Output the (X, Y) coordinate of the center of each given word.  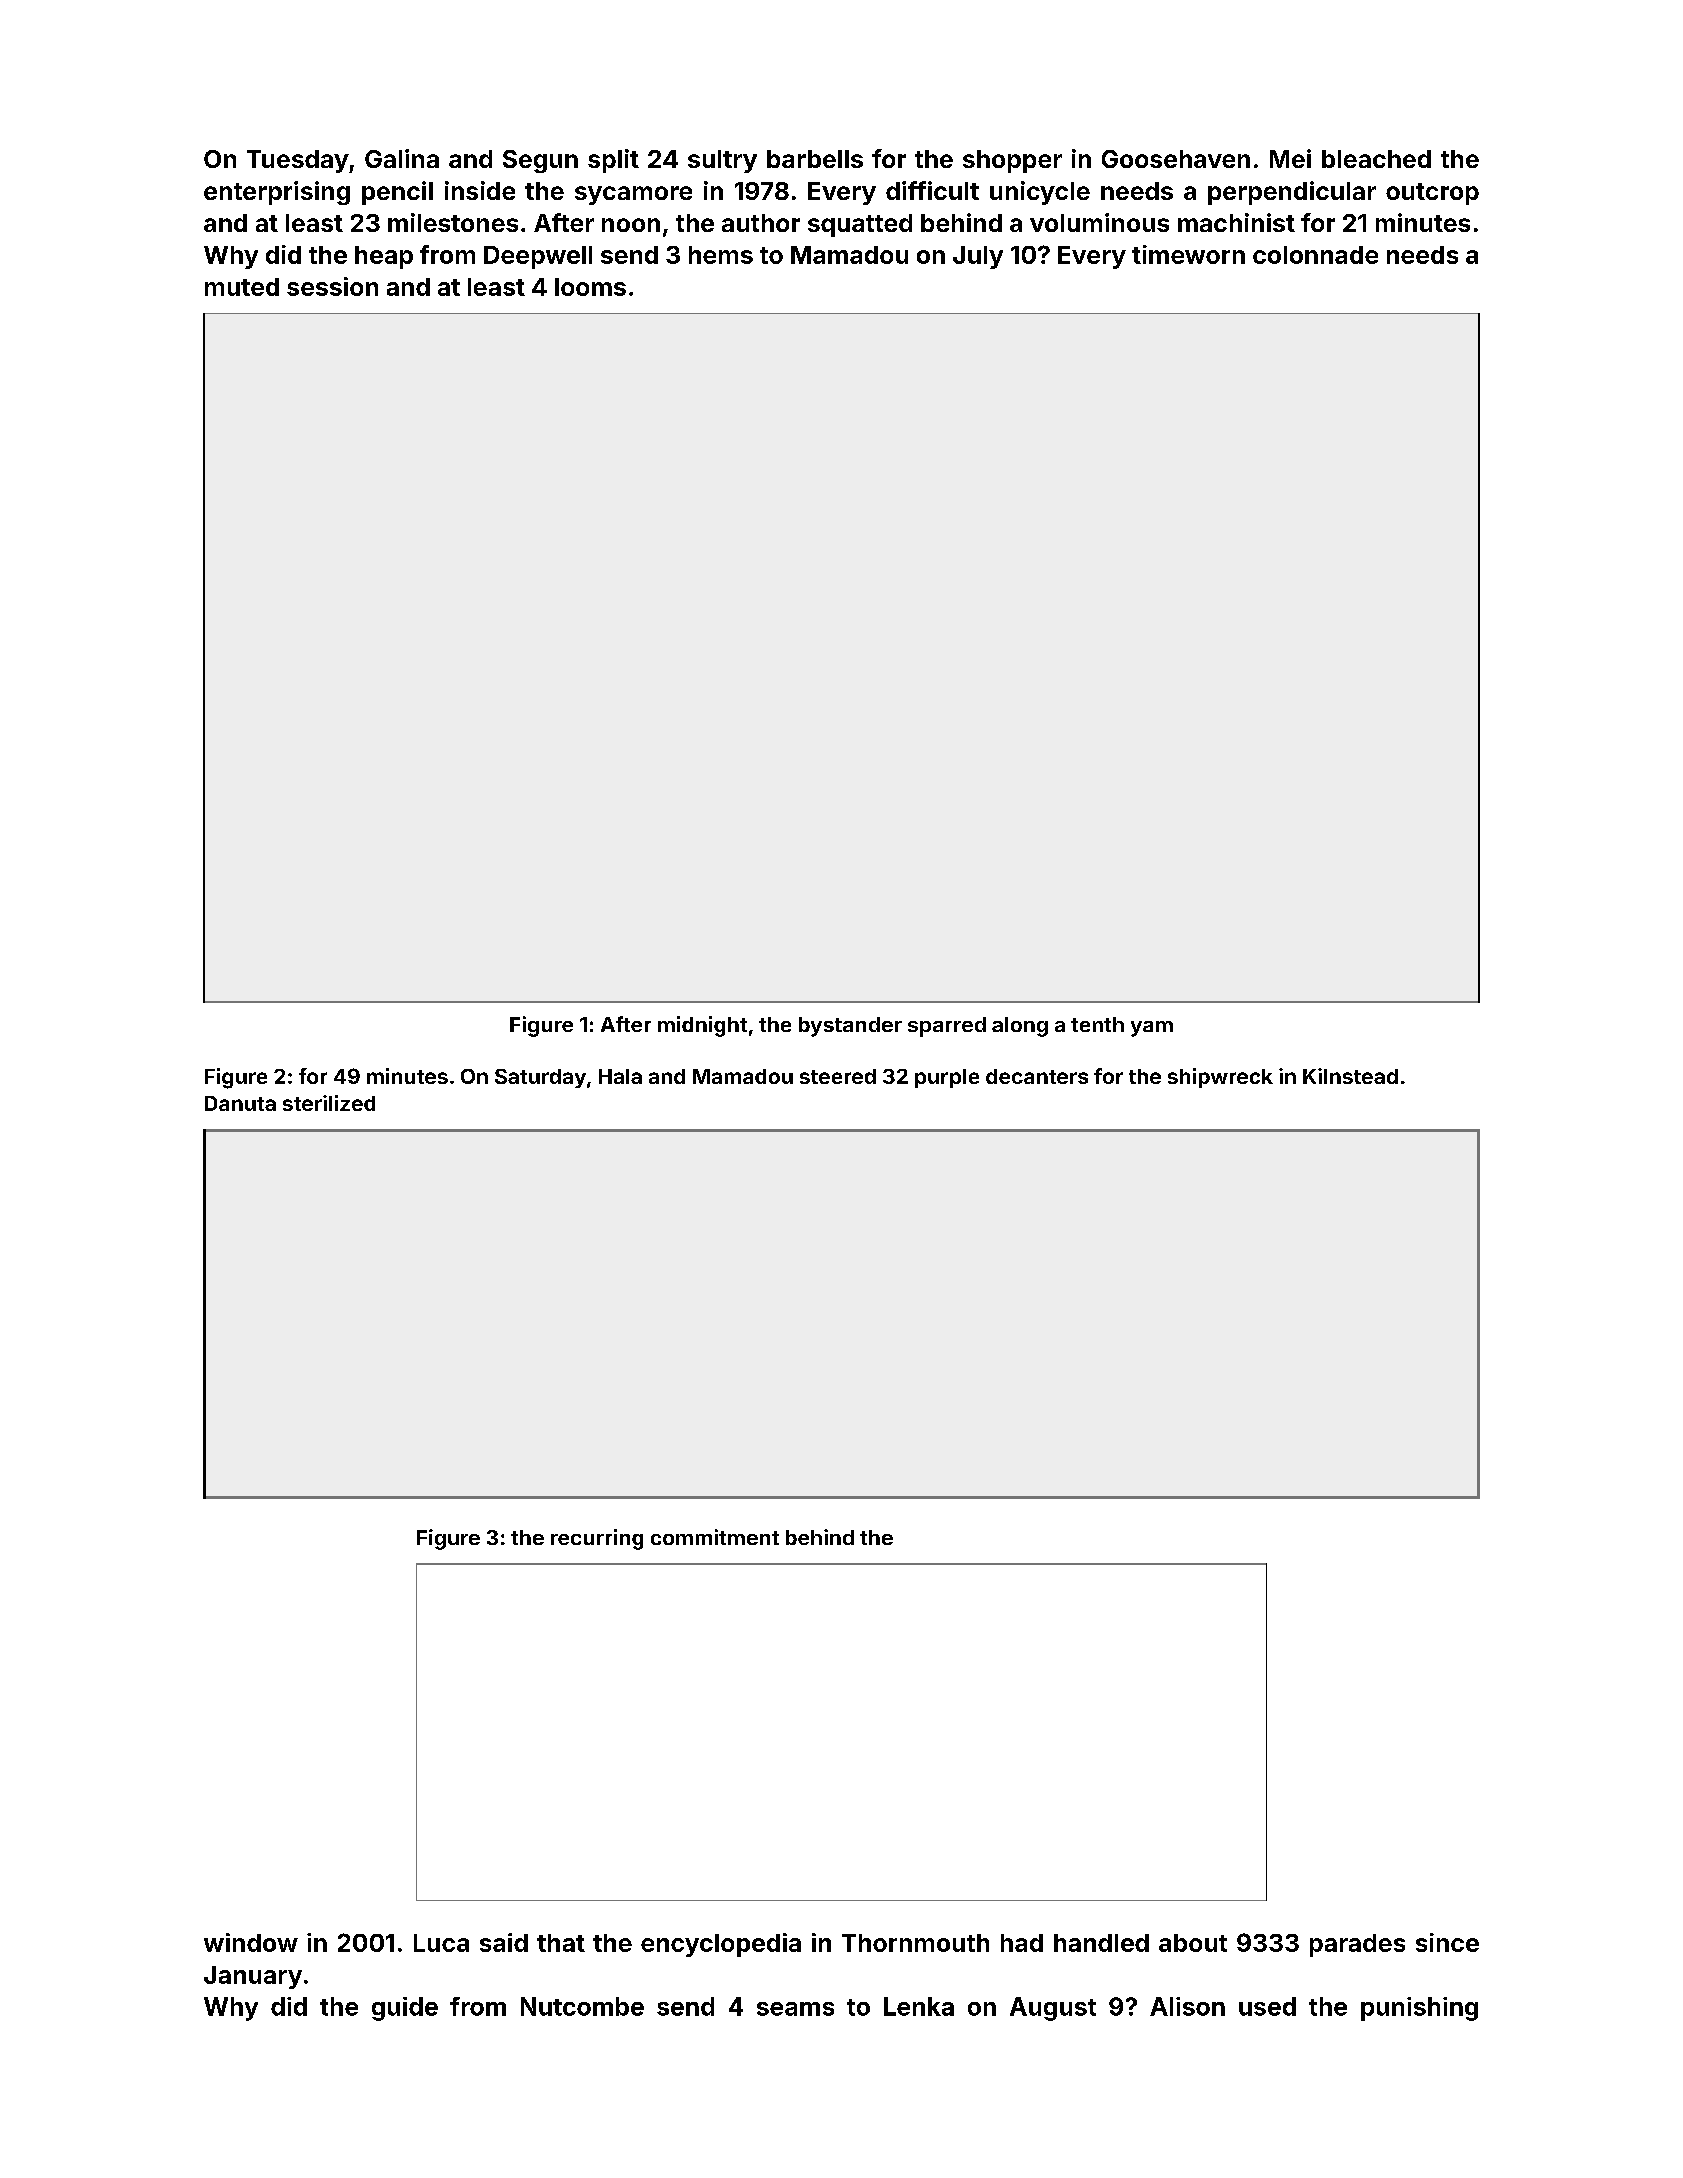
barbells (815, 159)
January (253, 1977)
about (1193, 1943)
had (1022, 1943)
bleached (1376, 159)
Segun (540, 161)
